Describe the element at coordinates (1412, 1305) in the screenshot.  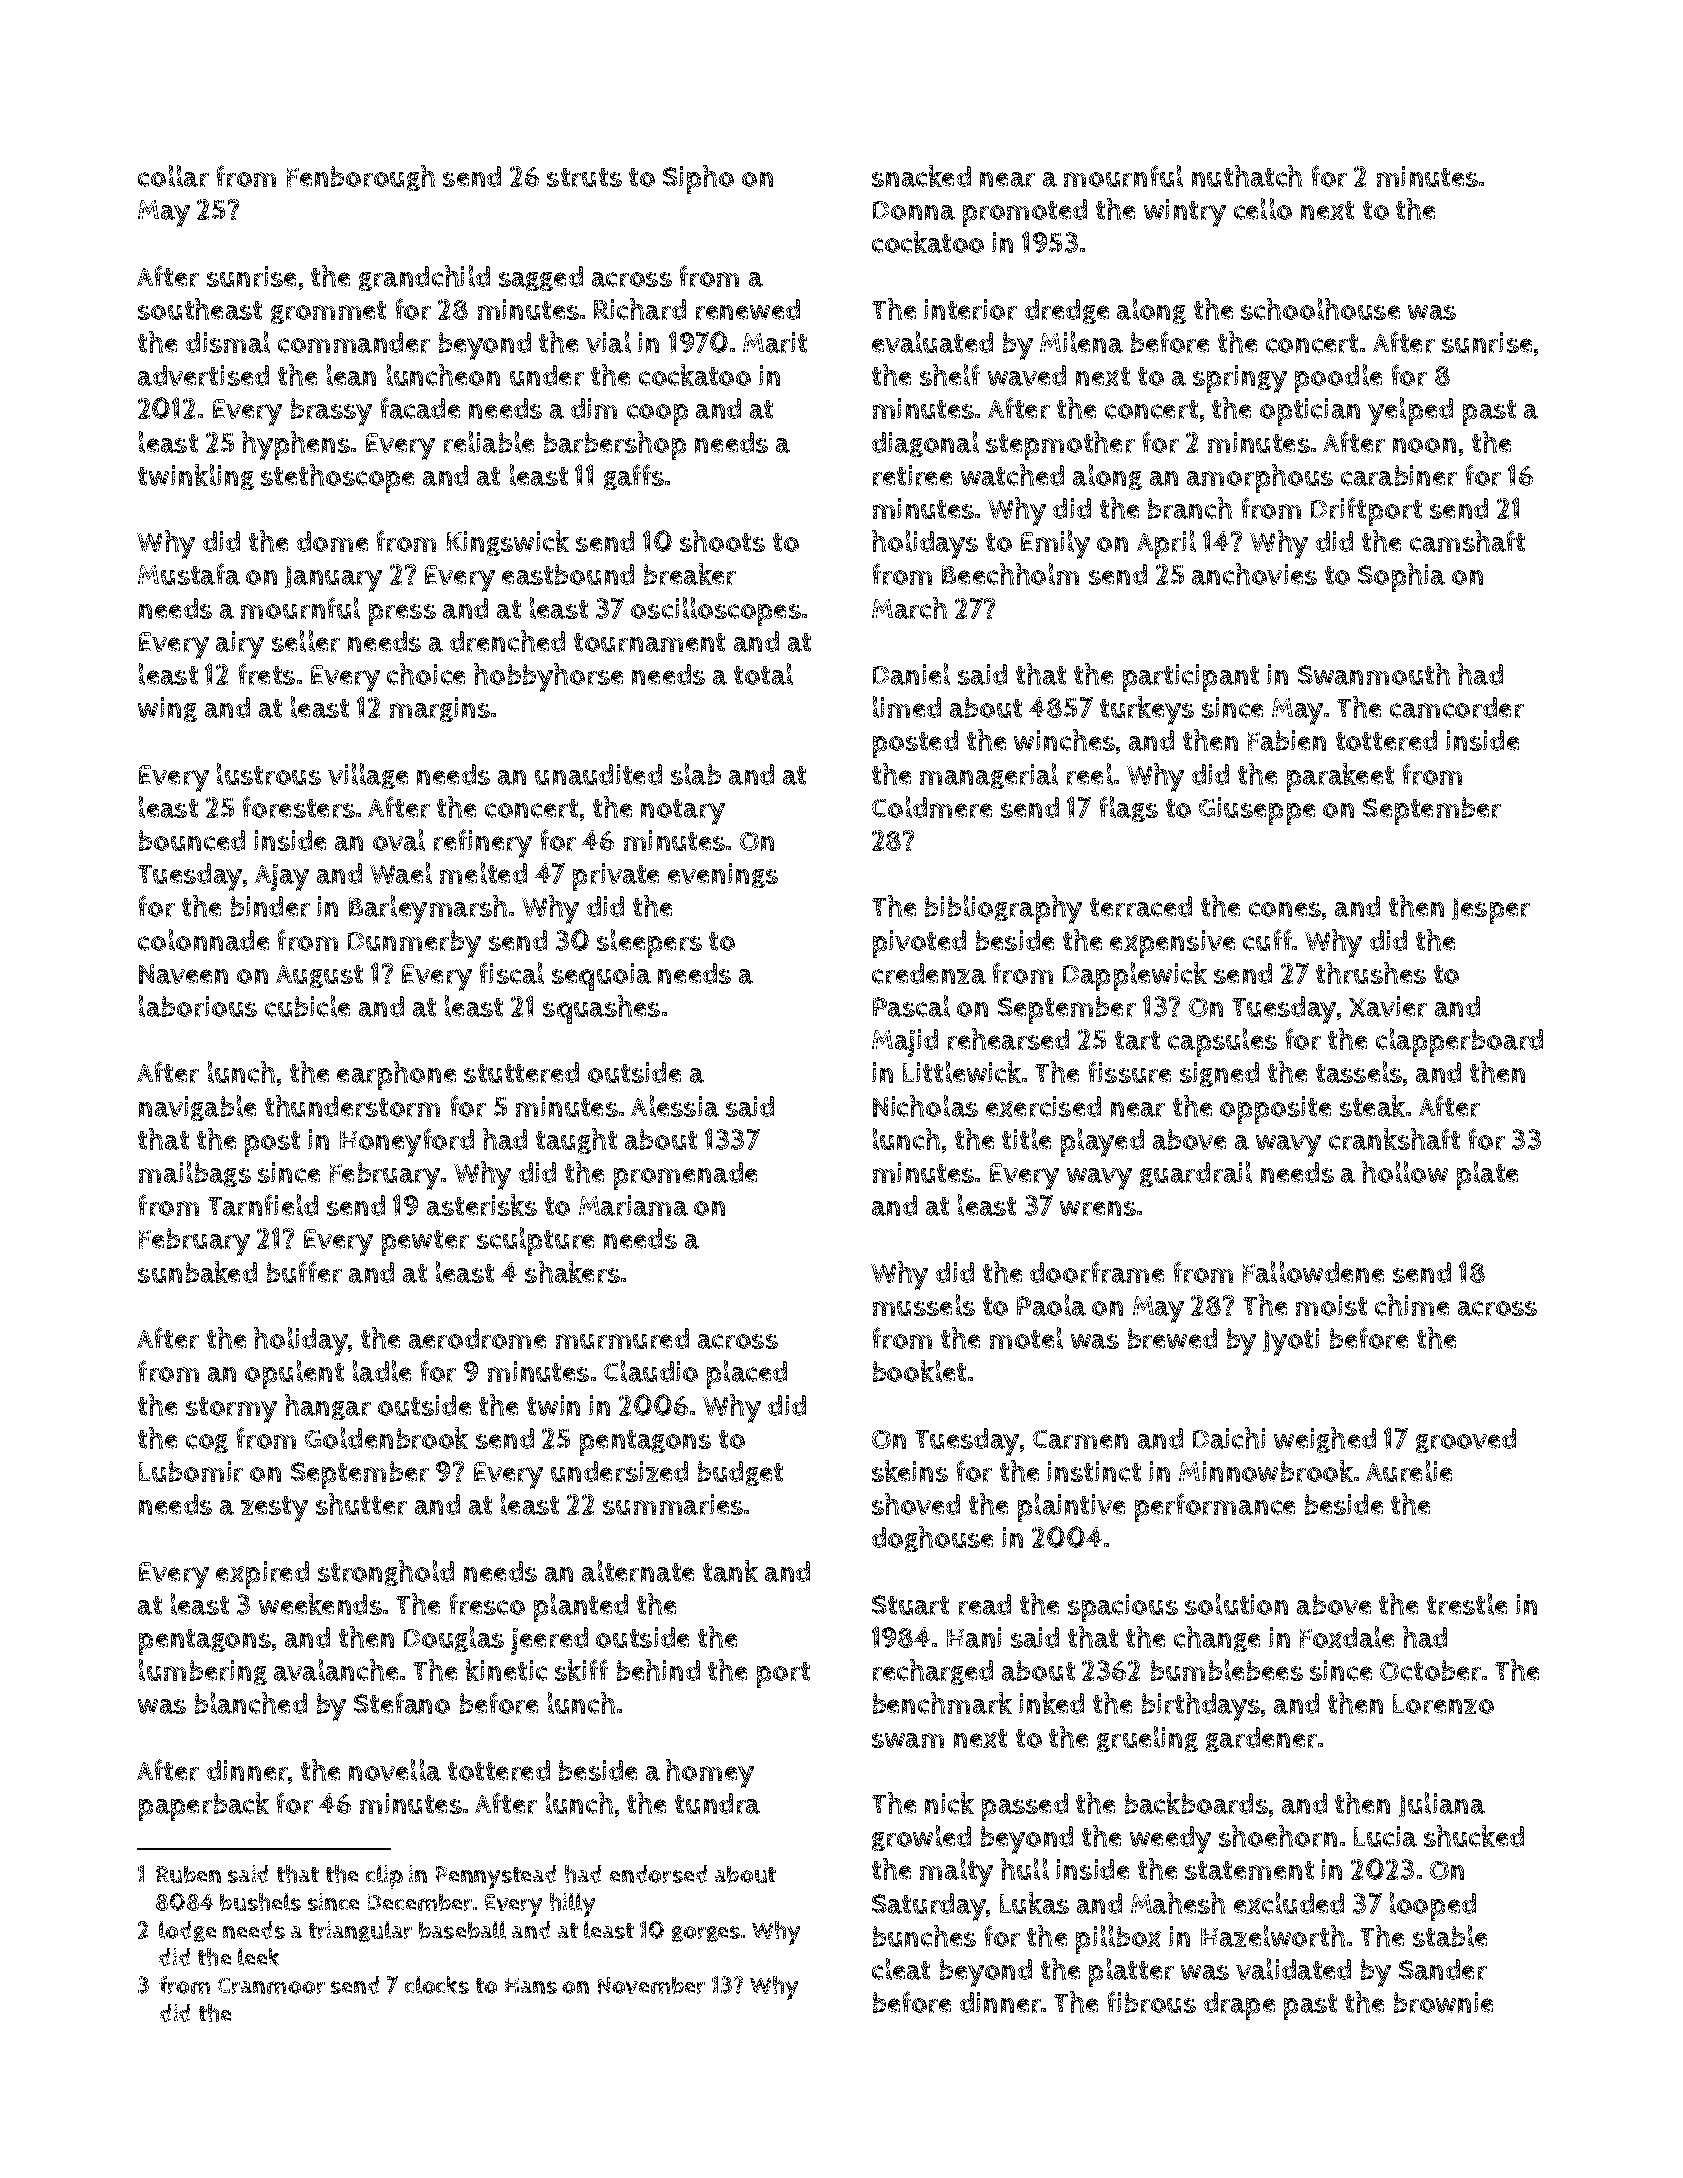
I see `chime` at that location.
